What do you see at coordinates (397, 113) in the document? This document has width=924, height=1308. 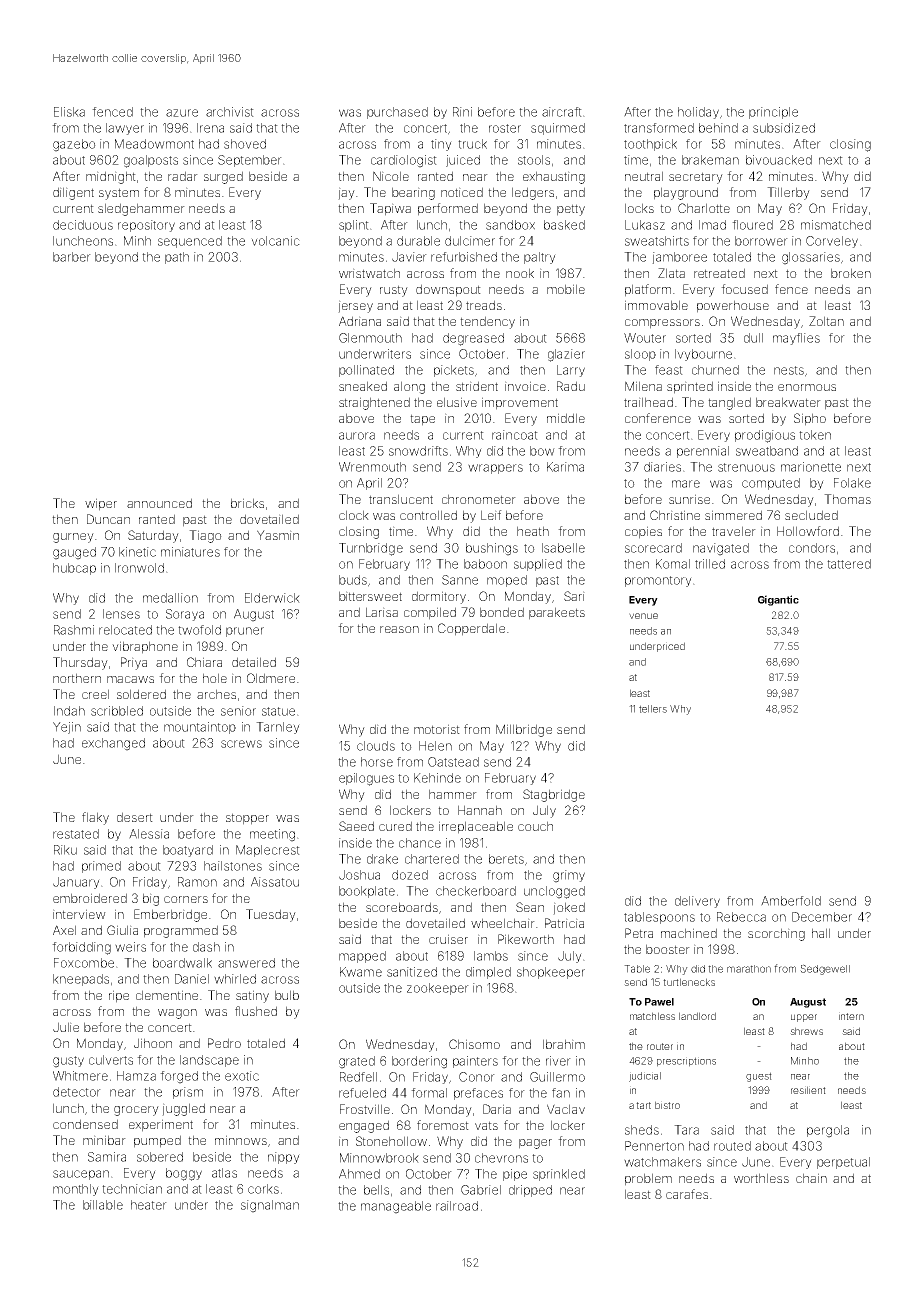 I see `purchased` at bounding box center [397, 113].
